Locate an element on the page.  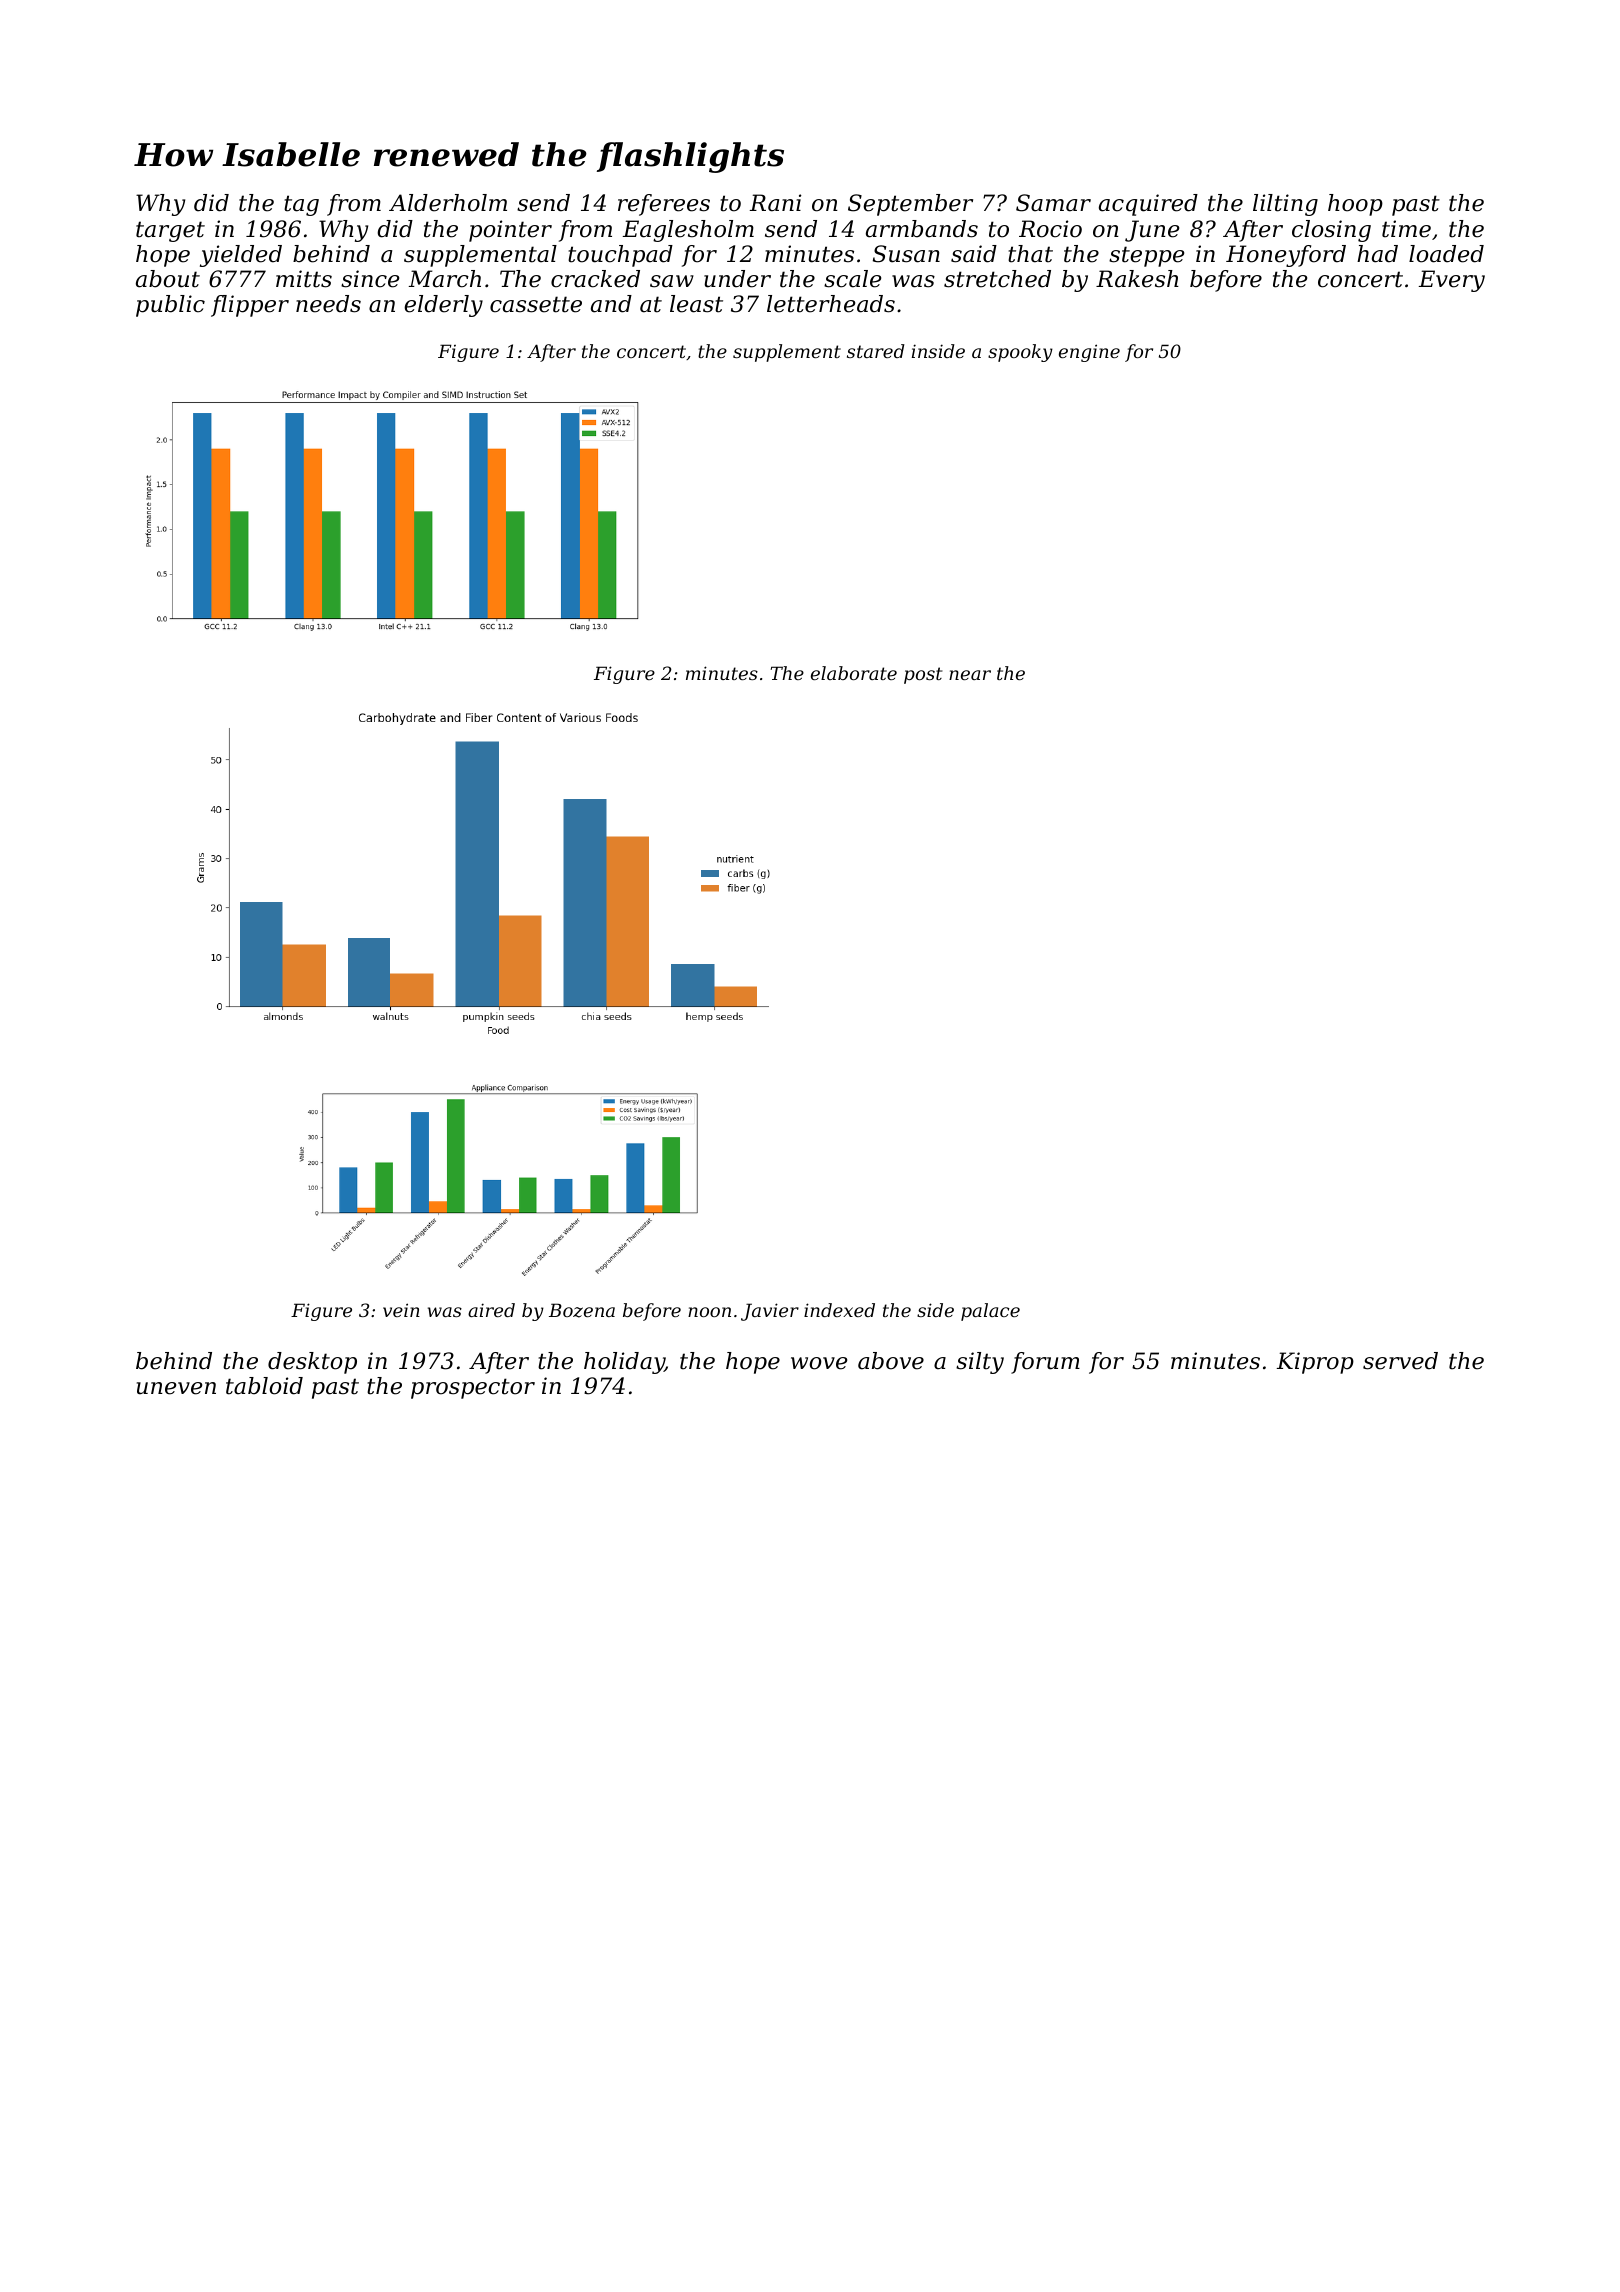
uneven is located at coordinates (176, 1388).
